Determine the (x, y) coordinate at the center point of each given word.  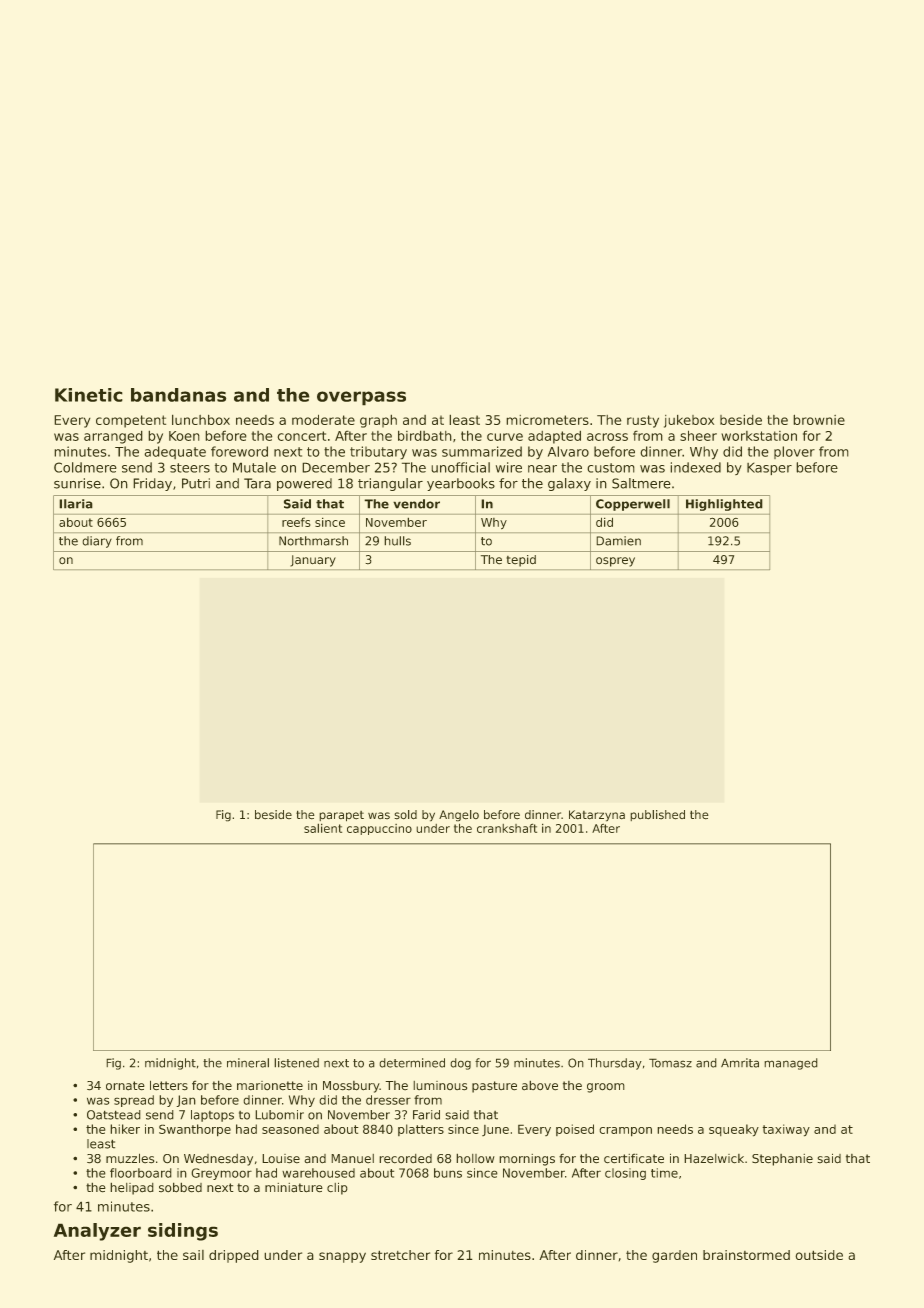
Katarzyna (597, 816)
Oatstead (114, 1115)
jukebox (689, 421)
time (664, 1173)
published (657, 815)
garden (674, 1256)
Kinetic (89, 395)
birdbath (425, 435)
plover (794, 452)
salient (323, 828)
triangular (390, 484)
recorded (405, 1159)
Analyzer (97, 1232)
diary (97, 542)
